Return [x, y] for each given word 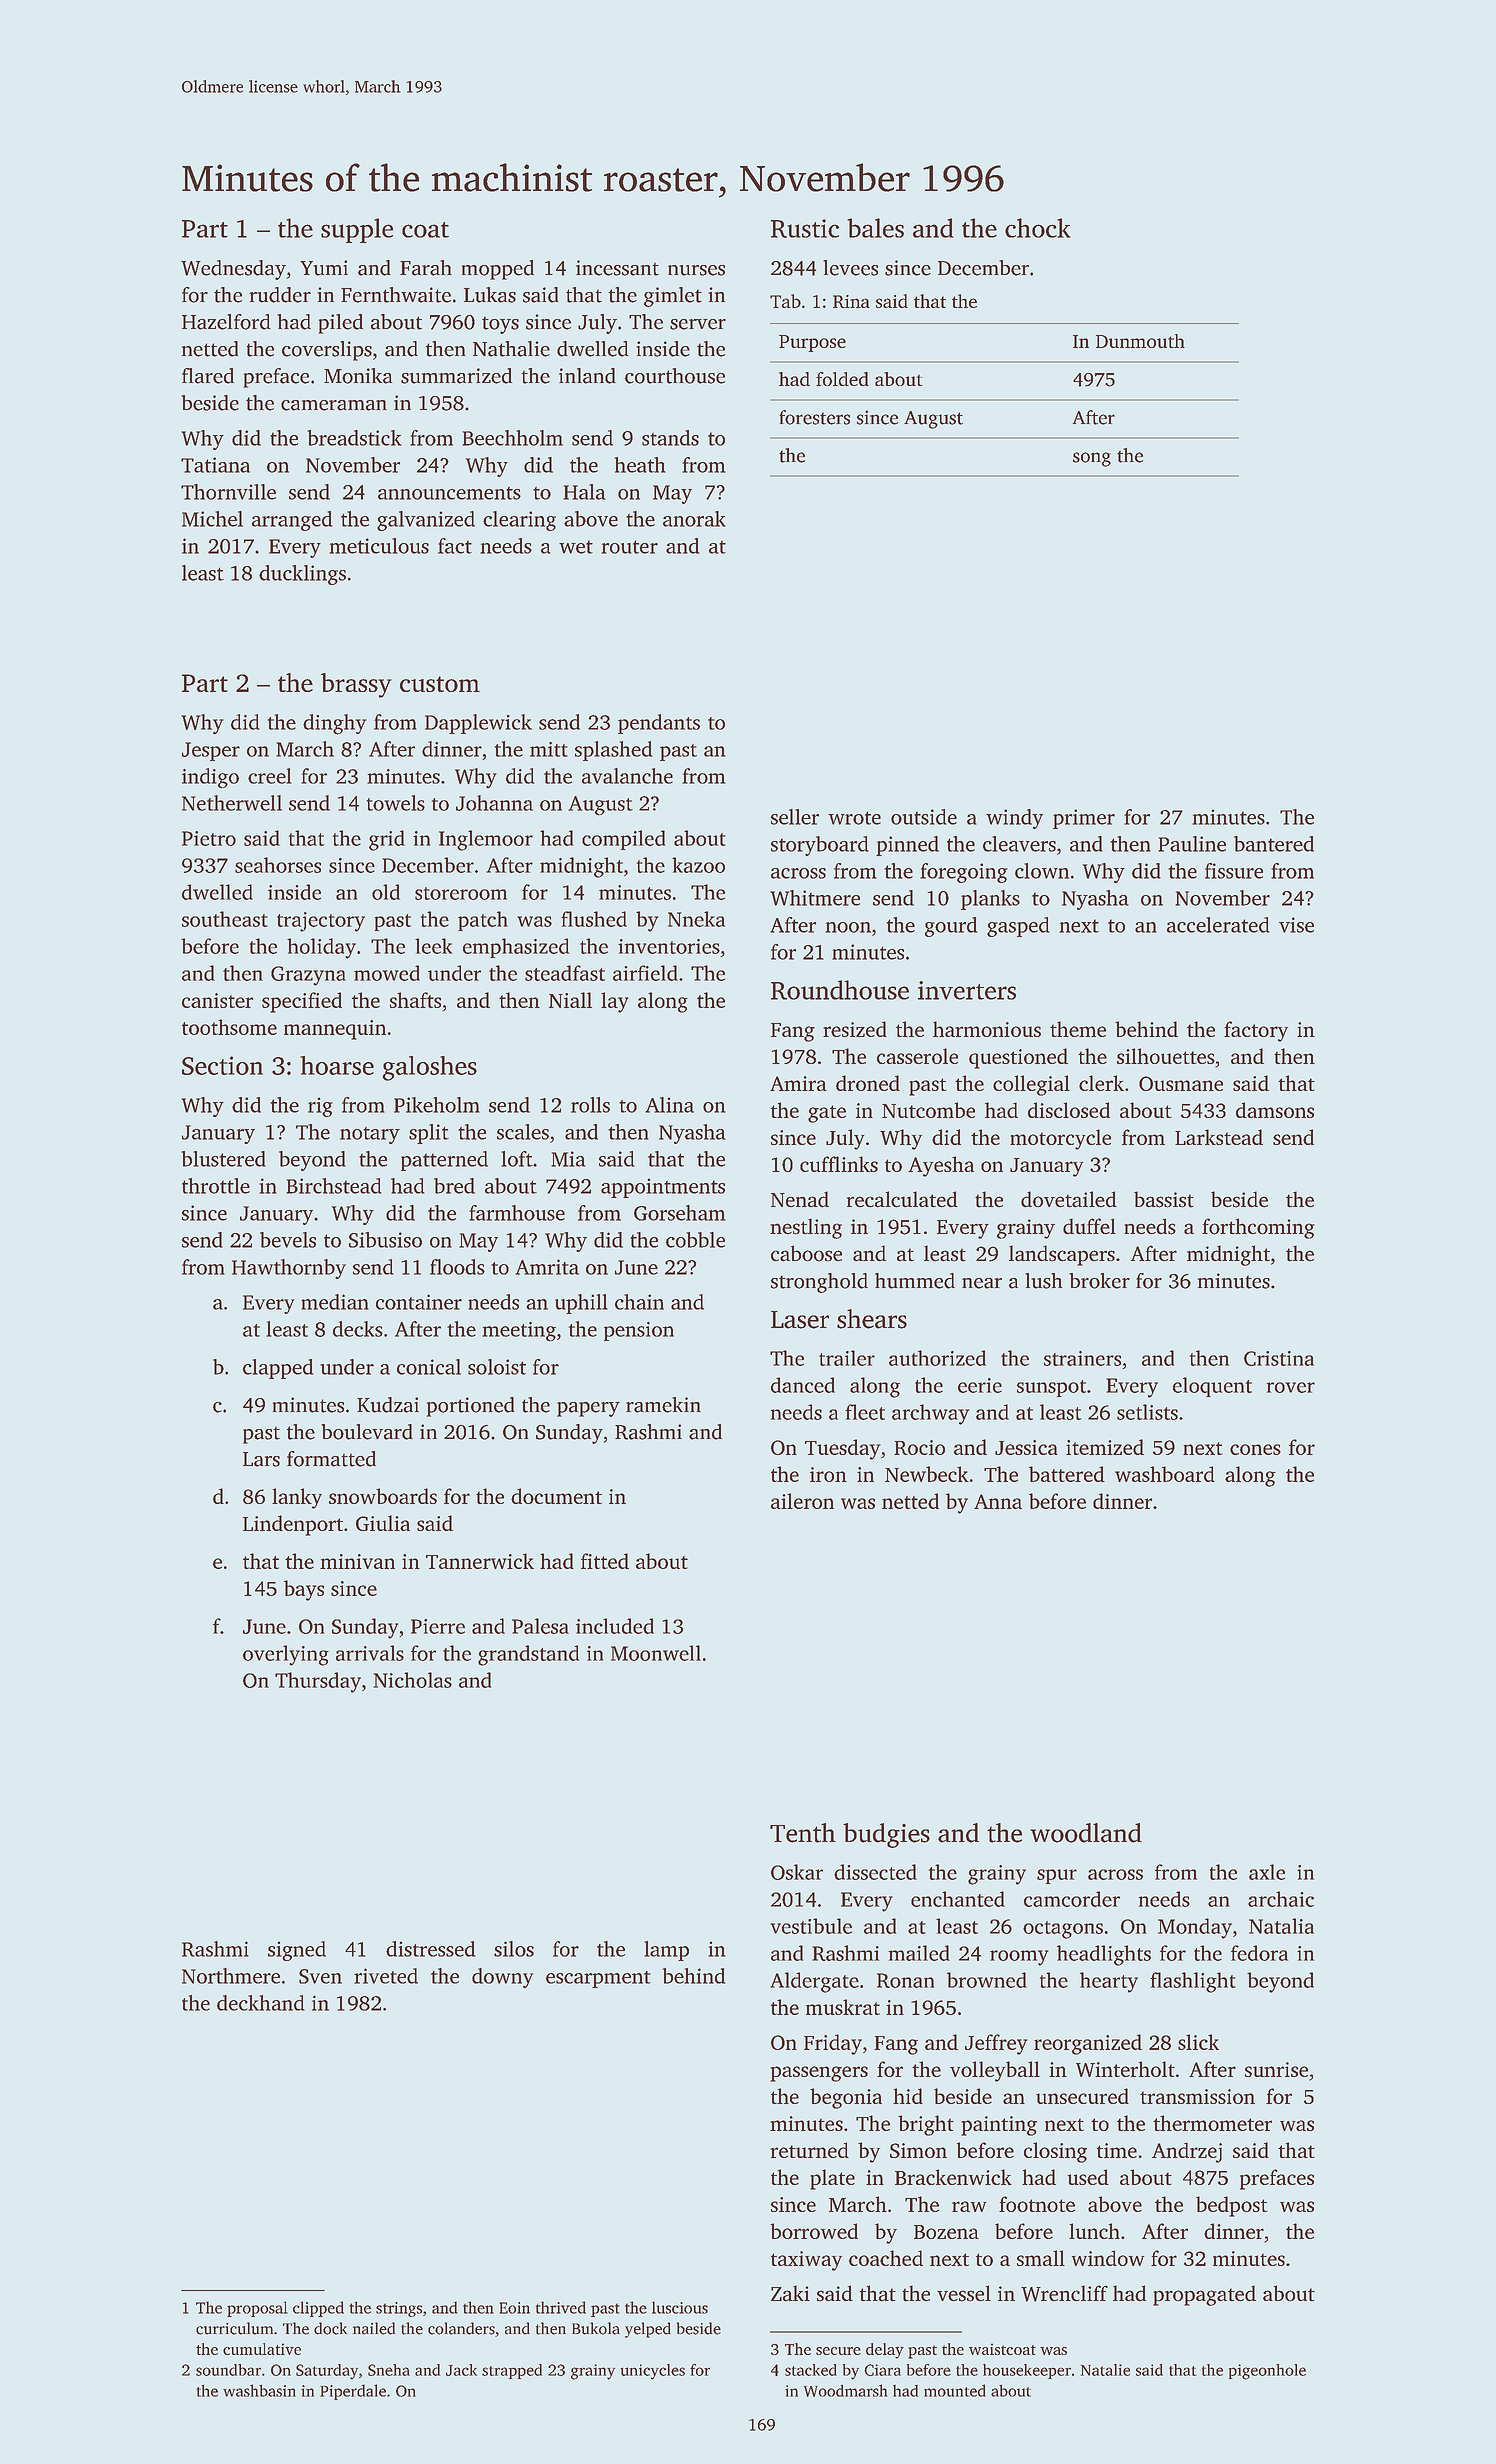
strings [399, 2309]
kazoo [698, 865]
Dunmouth [1140, 341]
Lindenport [293, 1525]
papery [588, 1409]
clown [1042, 871]
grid [387, 840]
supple [357, 230]
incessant [617, 268]
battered [1067, 1474]
